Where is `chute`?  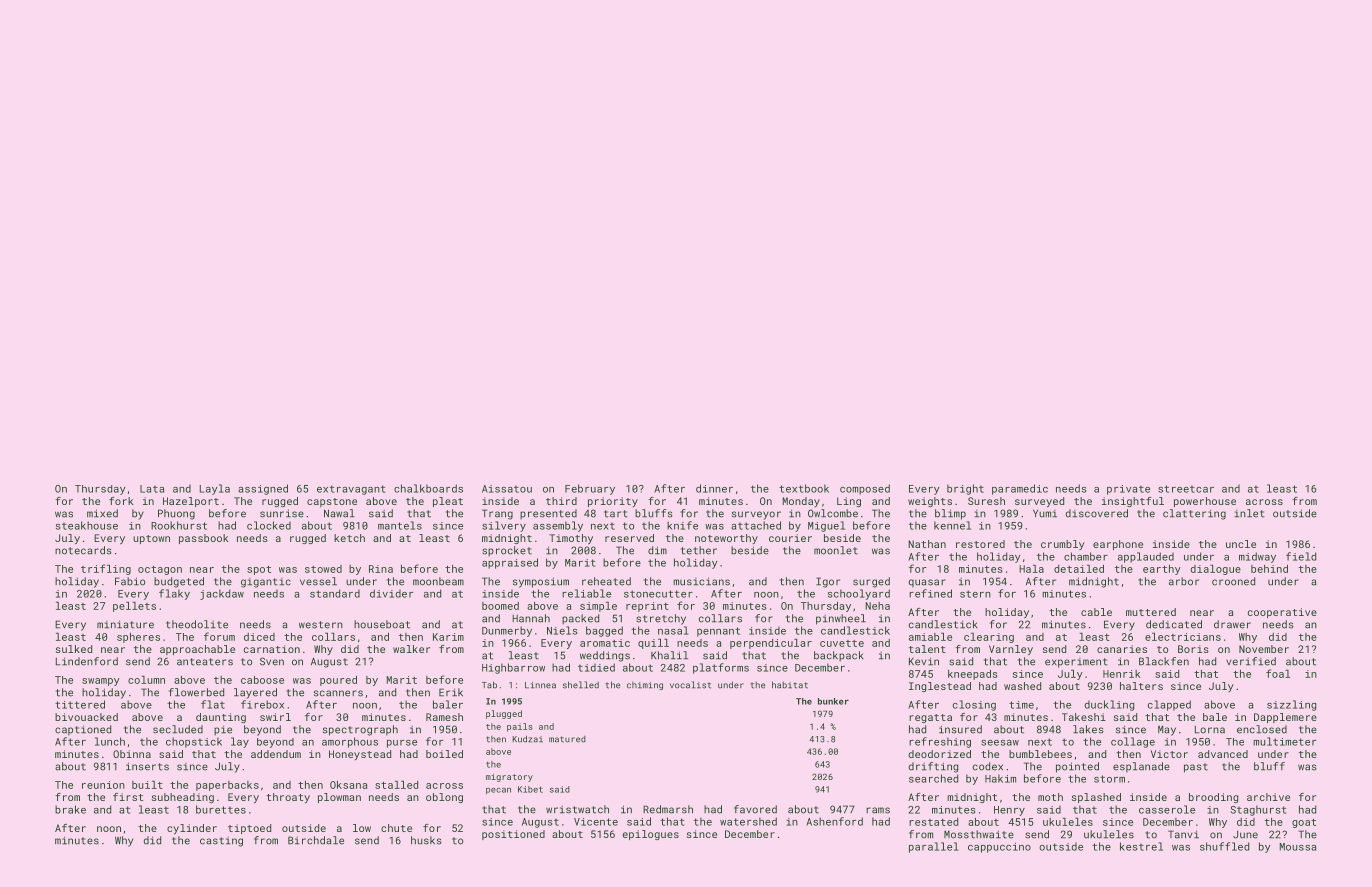
chute is located at coordinates (396, 828).
